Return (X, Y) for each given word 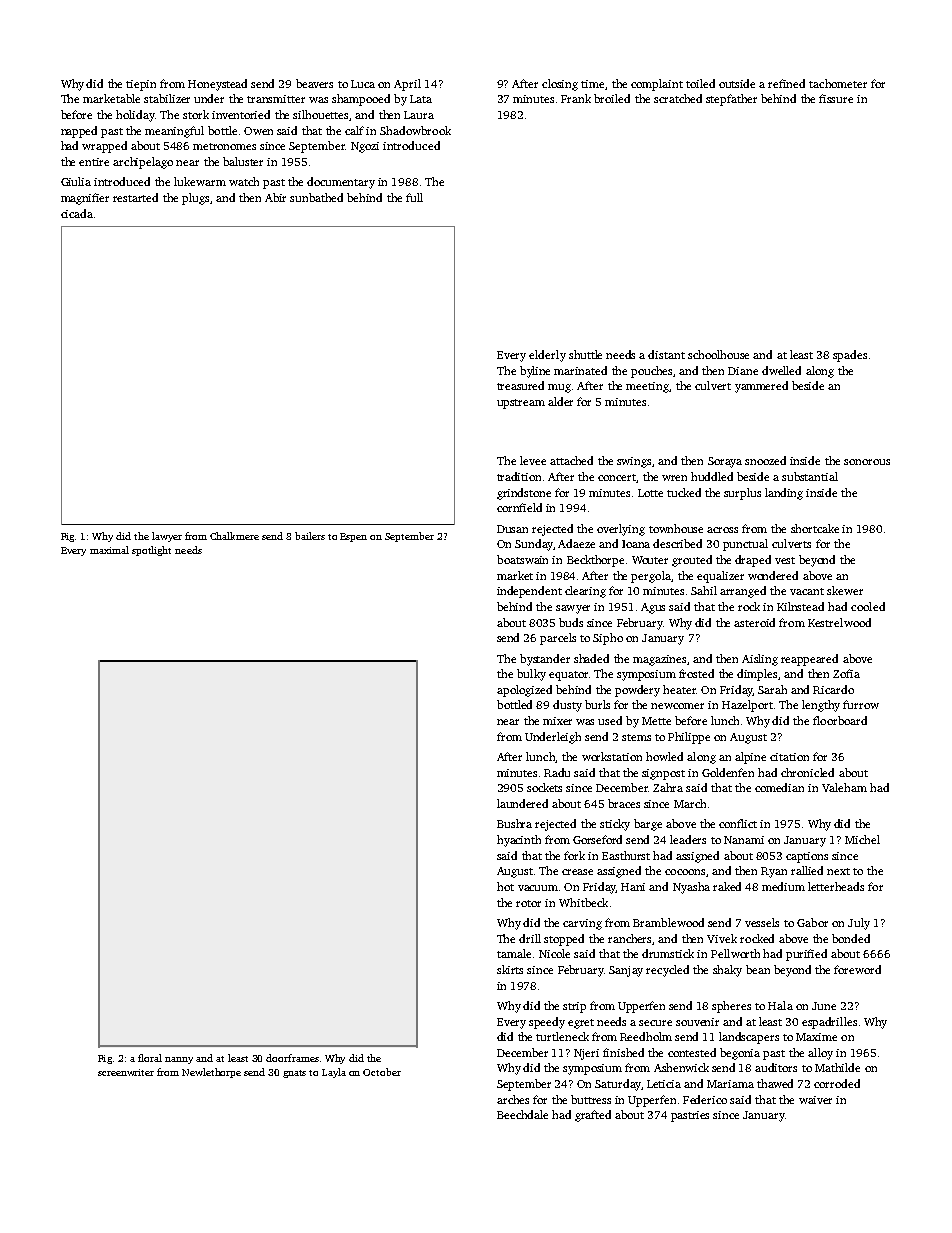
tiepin (141, 85)
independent (529, 592)
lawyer (167, 537)
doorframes (292, 1058)
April (407, 85)
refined (786, 83)
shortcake (815, 528)
